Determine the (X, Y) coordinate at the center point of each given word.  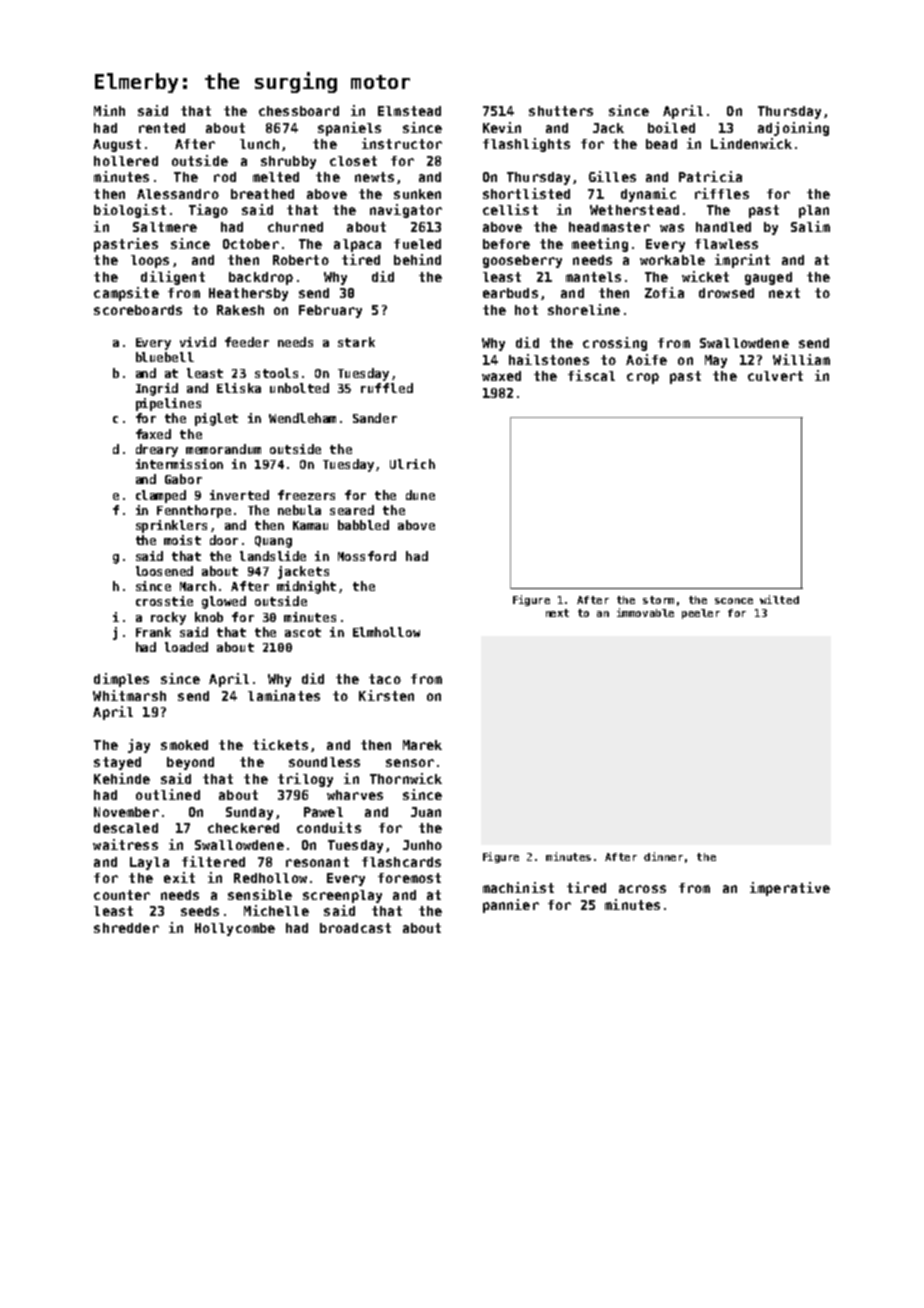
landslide (273, 556)
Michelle (276, 910)
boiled (671, 127)
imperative (790, 889)
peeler (701, 614)
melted (276, 177)
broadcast (355, 928)
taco (385, 679)
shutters (561, 111)
